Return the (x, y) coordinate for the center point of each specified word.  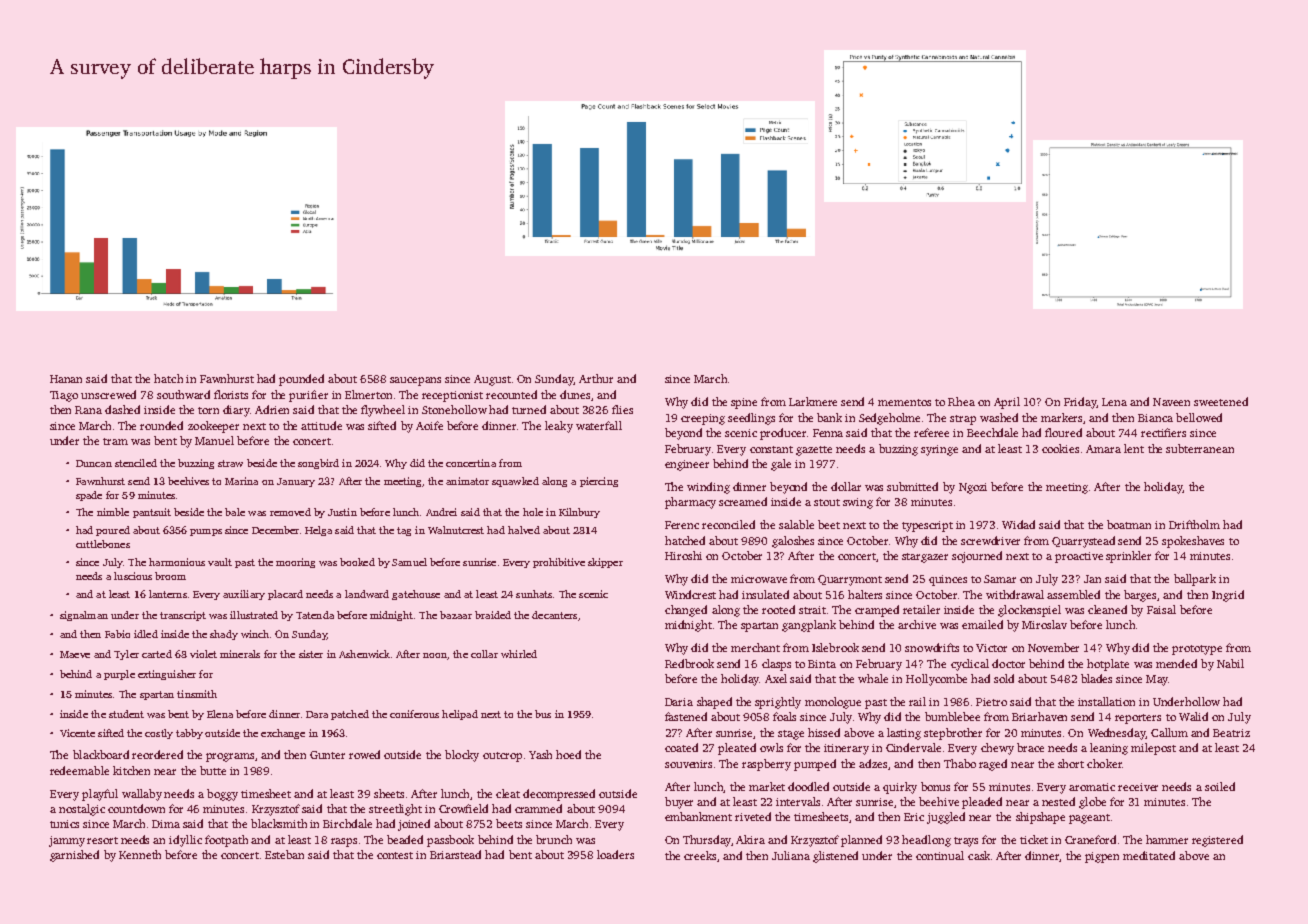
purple (119, 675)
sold (1004, 678)
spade (89, 496)
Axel (776, 678)
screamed (743, 501)
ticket (1034, 839)
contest (395, 855)
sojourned (977, 557)
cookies (1060, 448)
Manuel (214, 440)
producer (783, 434)
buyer (679, 803)
